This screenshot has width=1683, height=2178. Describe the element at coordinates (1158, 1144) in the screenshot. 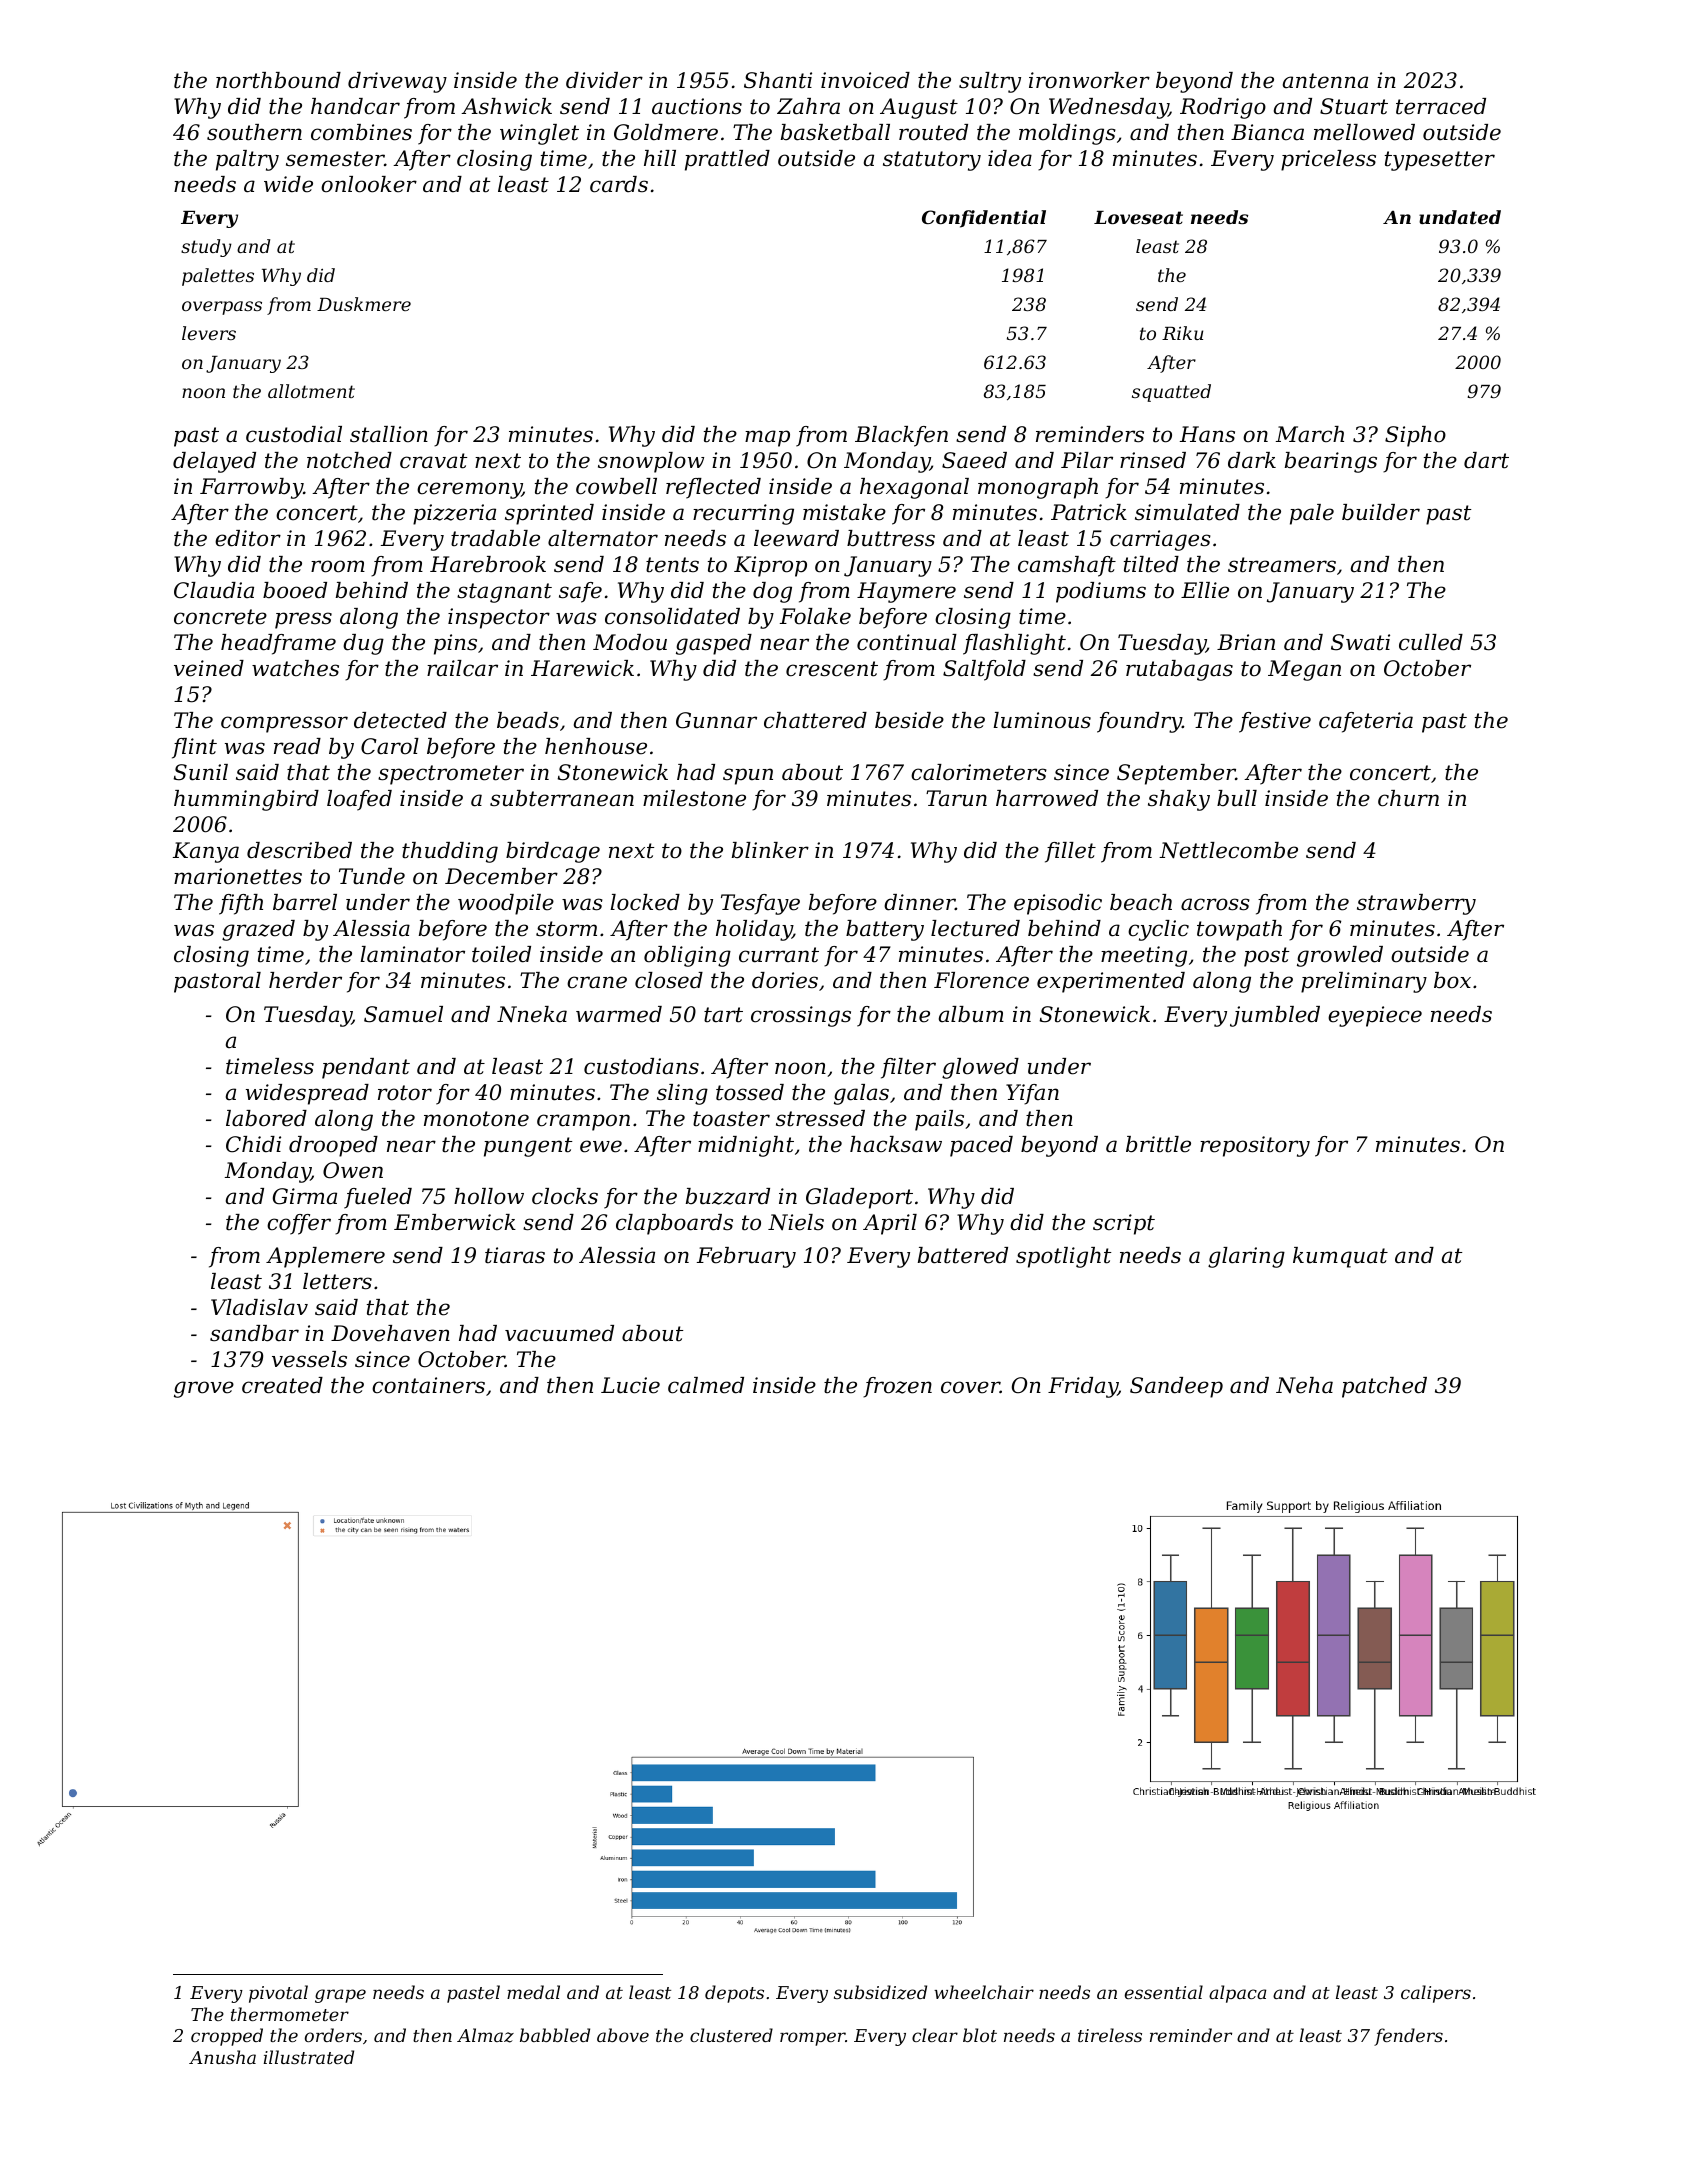

I see `brittle` at that location.
